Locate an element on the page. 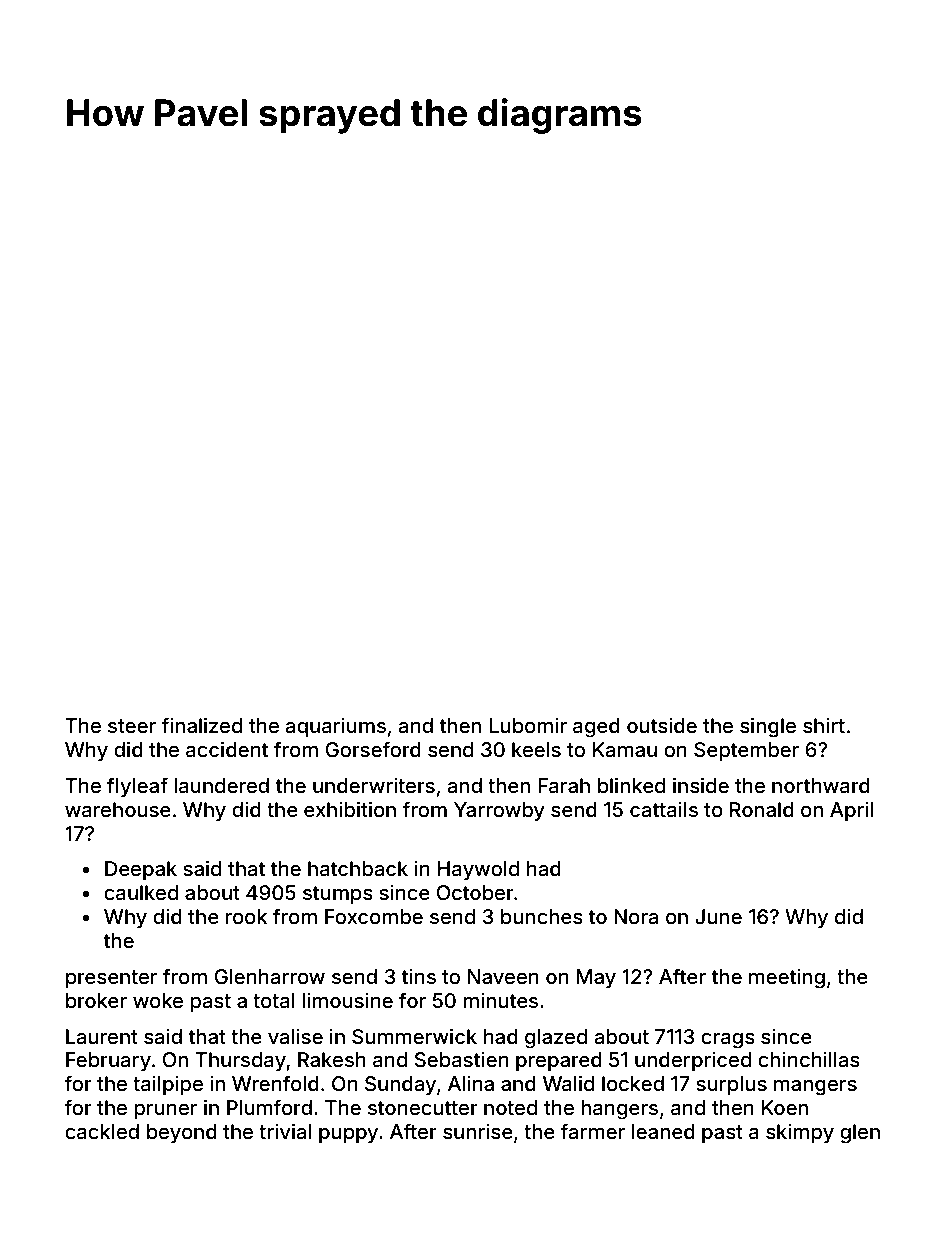 This image has height=1233, width=952. Gorseford is located at coordinates (373, 749).
